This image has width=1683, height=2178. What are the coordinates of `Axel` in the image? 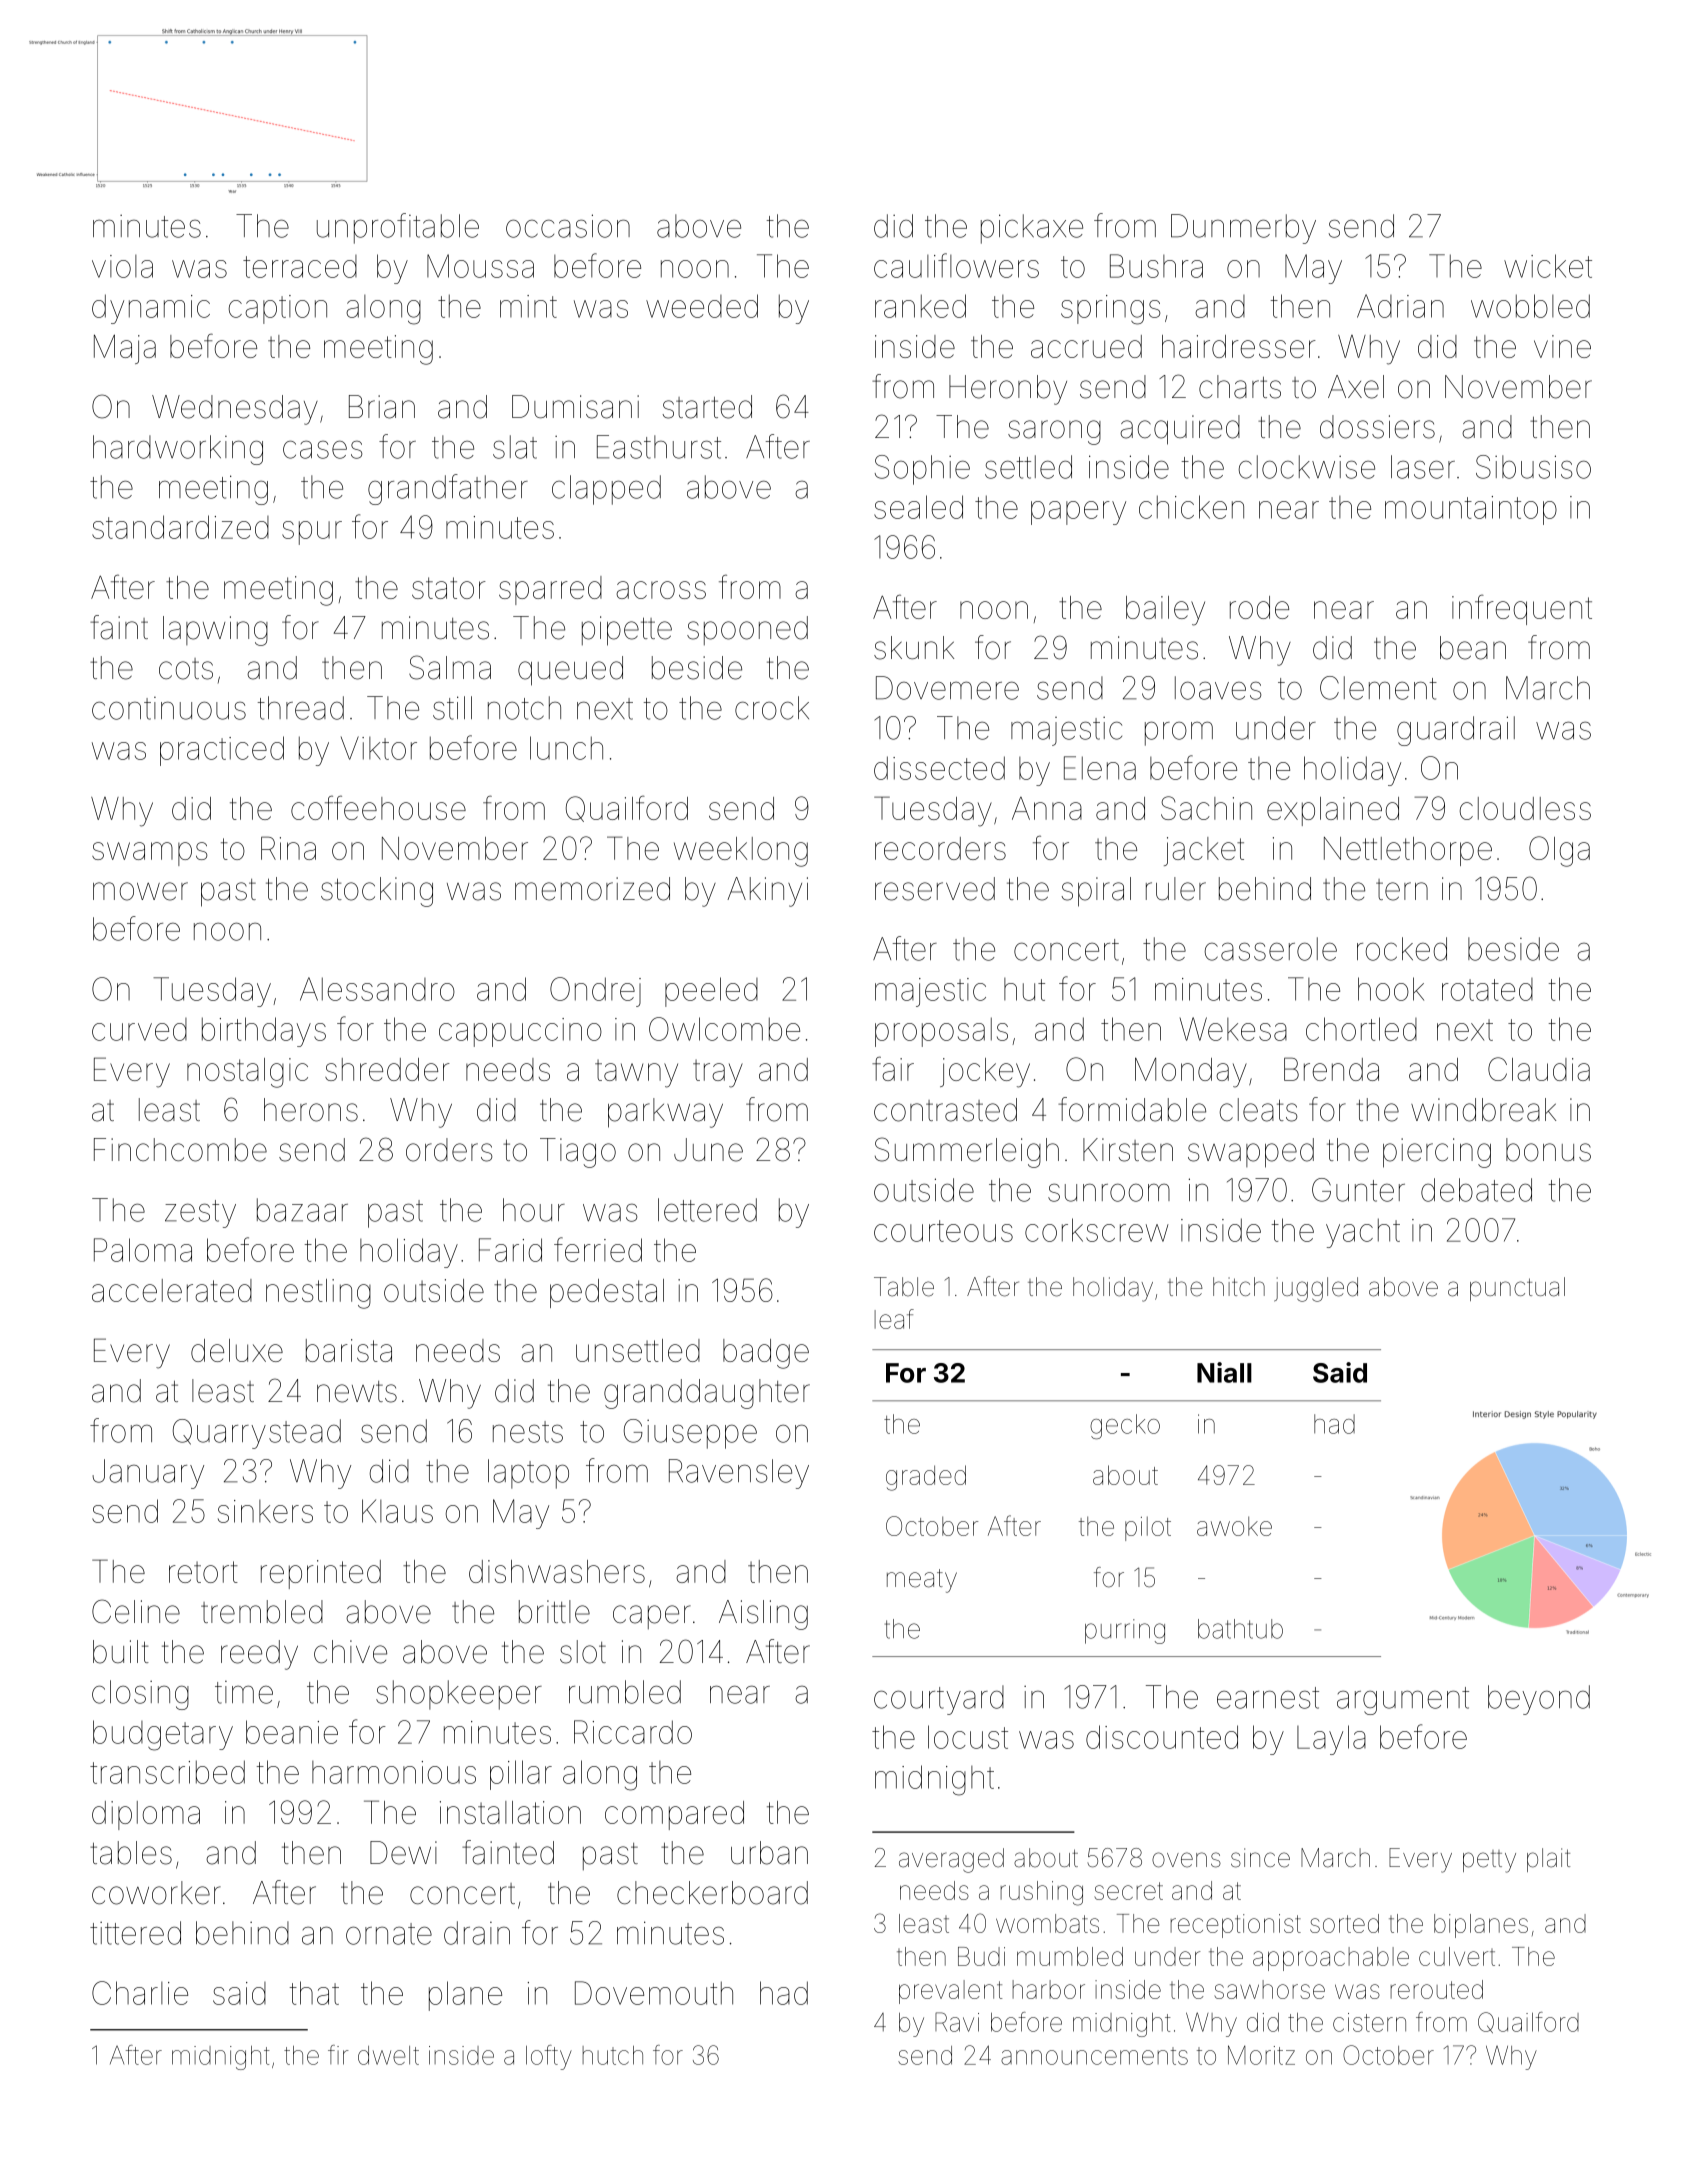 It's located at (1356, 387).
